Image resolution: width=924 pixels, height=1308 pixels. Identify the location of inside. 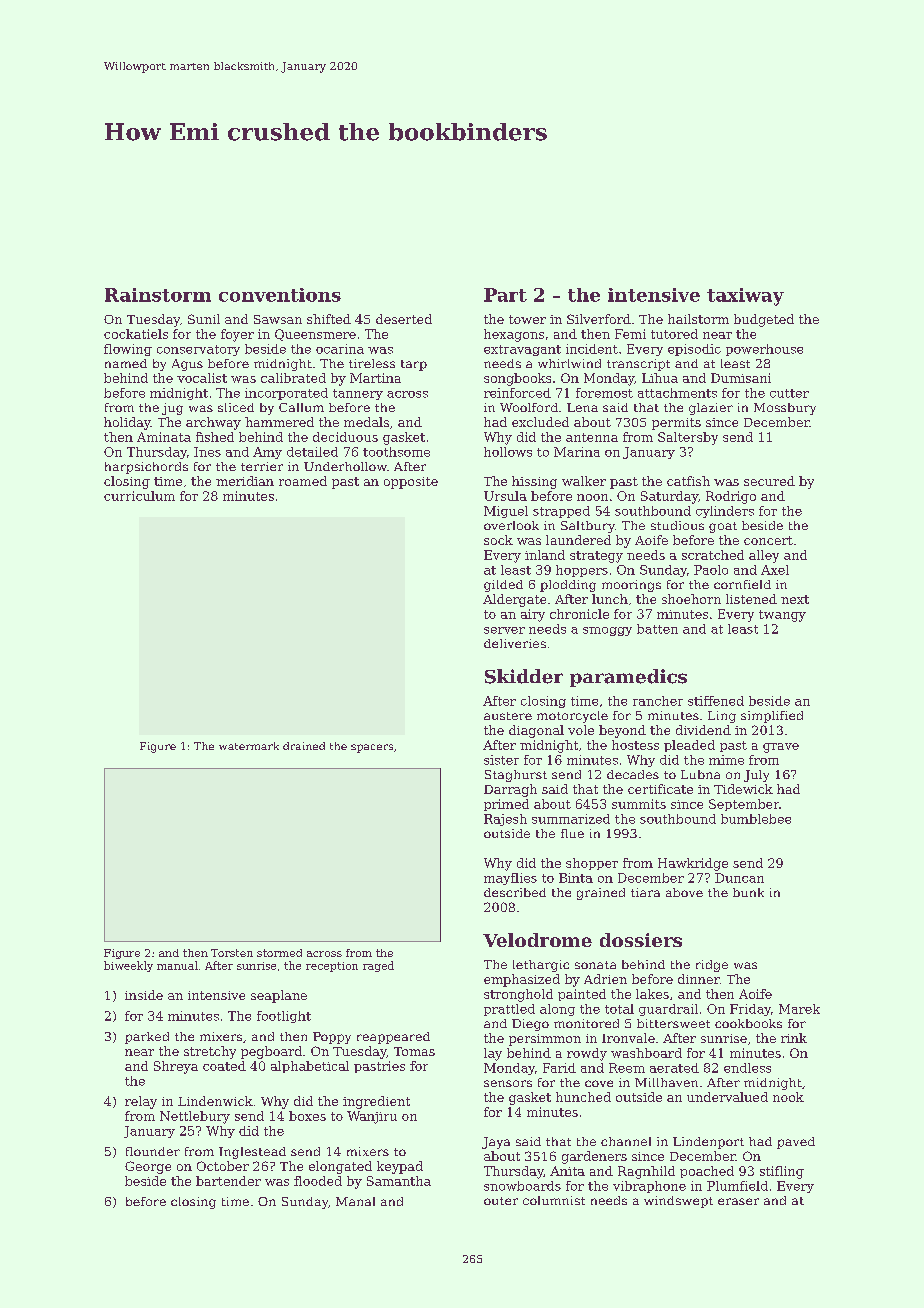
(144, 995).
